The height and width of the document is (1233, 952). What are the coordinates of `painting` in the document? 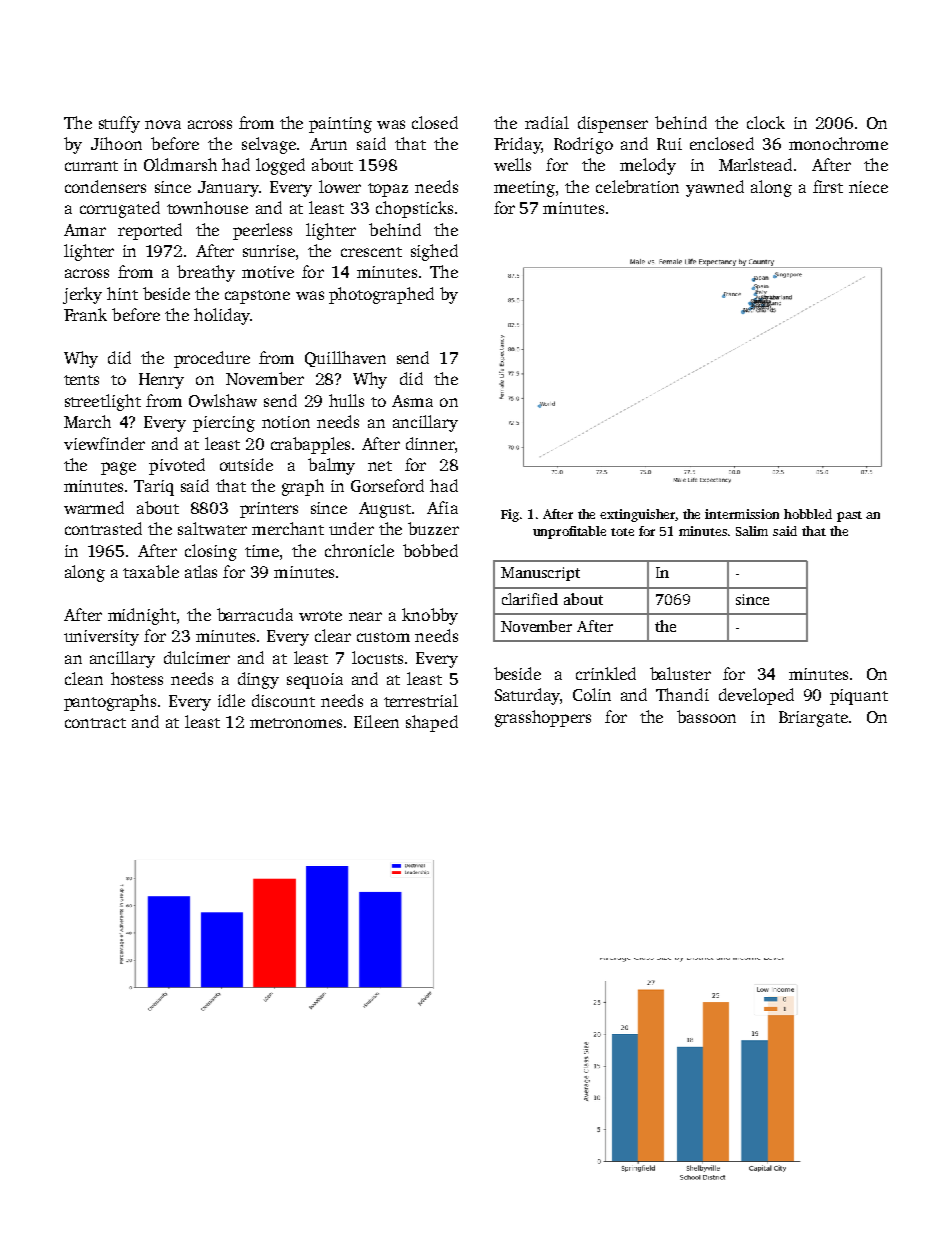 It's located at (340, 125).
